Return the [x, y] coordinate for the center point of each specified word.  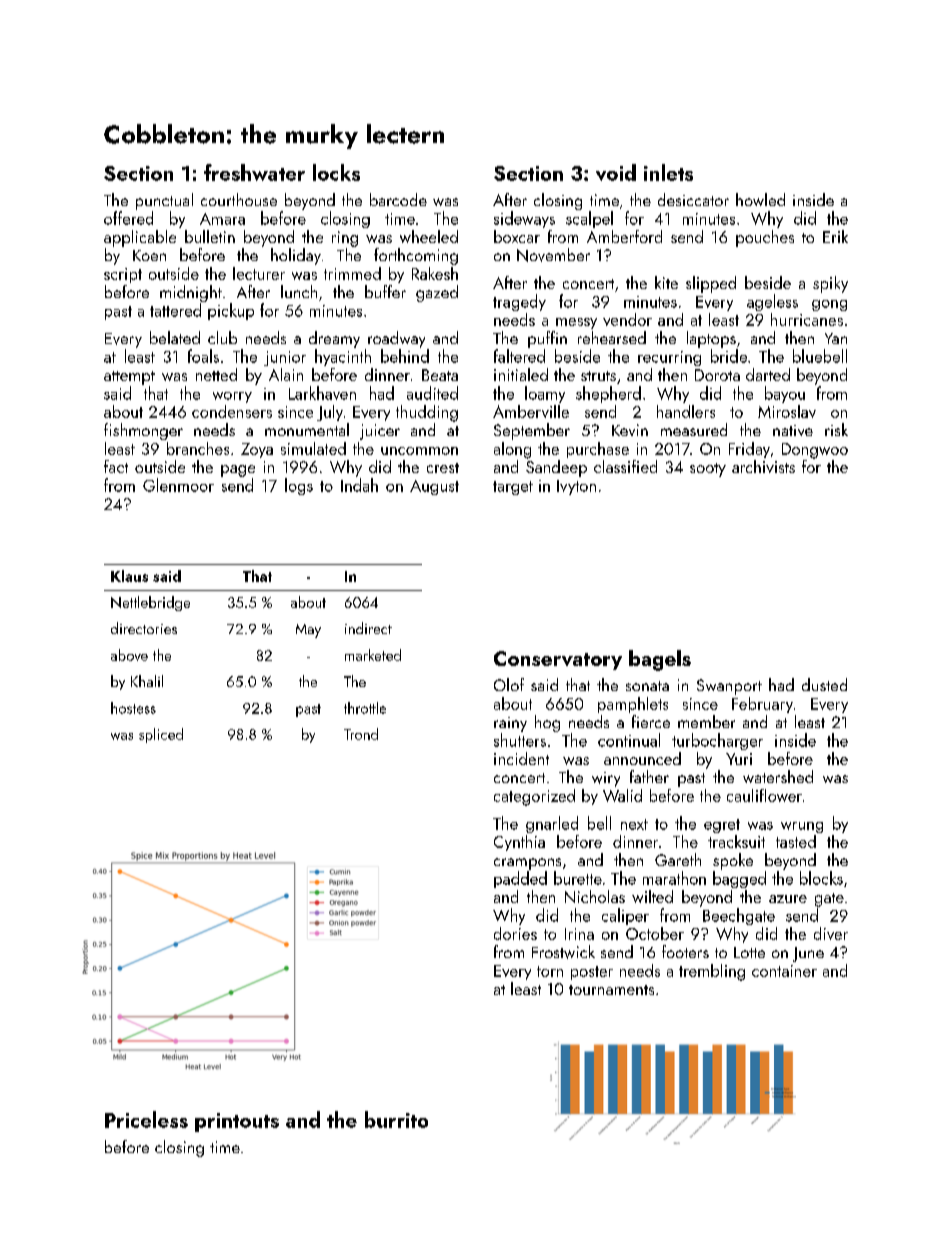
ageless [772, 302]
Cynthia [519, 843]
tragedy [519, 302]
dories [515, 933]
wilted [652, 896]
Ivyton [576, 487]
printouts [237, 1122]
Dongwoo [815, 451]
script [123, 275]
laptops [711, 339]
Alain [286, 374]
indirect [368, 628]
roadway [396, 339]
